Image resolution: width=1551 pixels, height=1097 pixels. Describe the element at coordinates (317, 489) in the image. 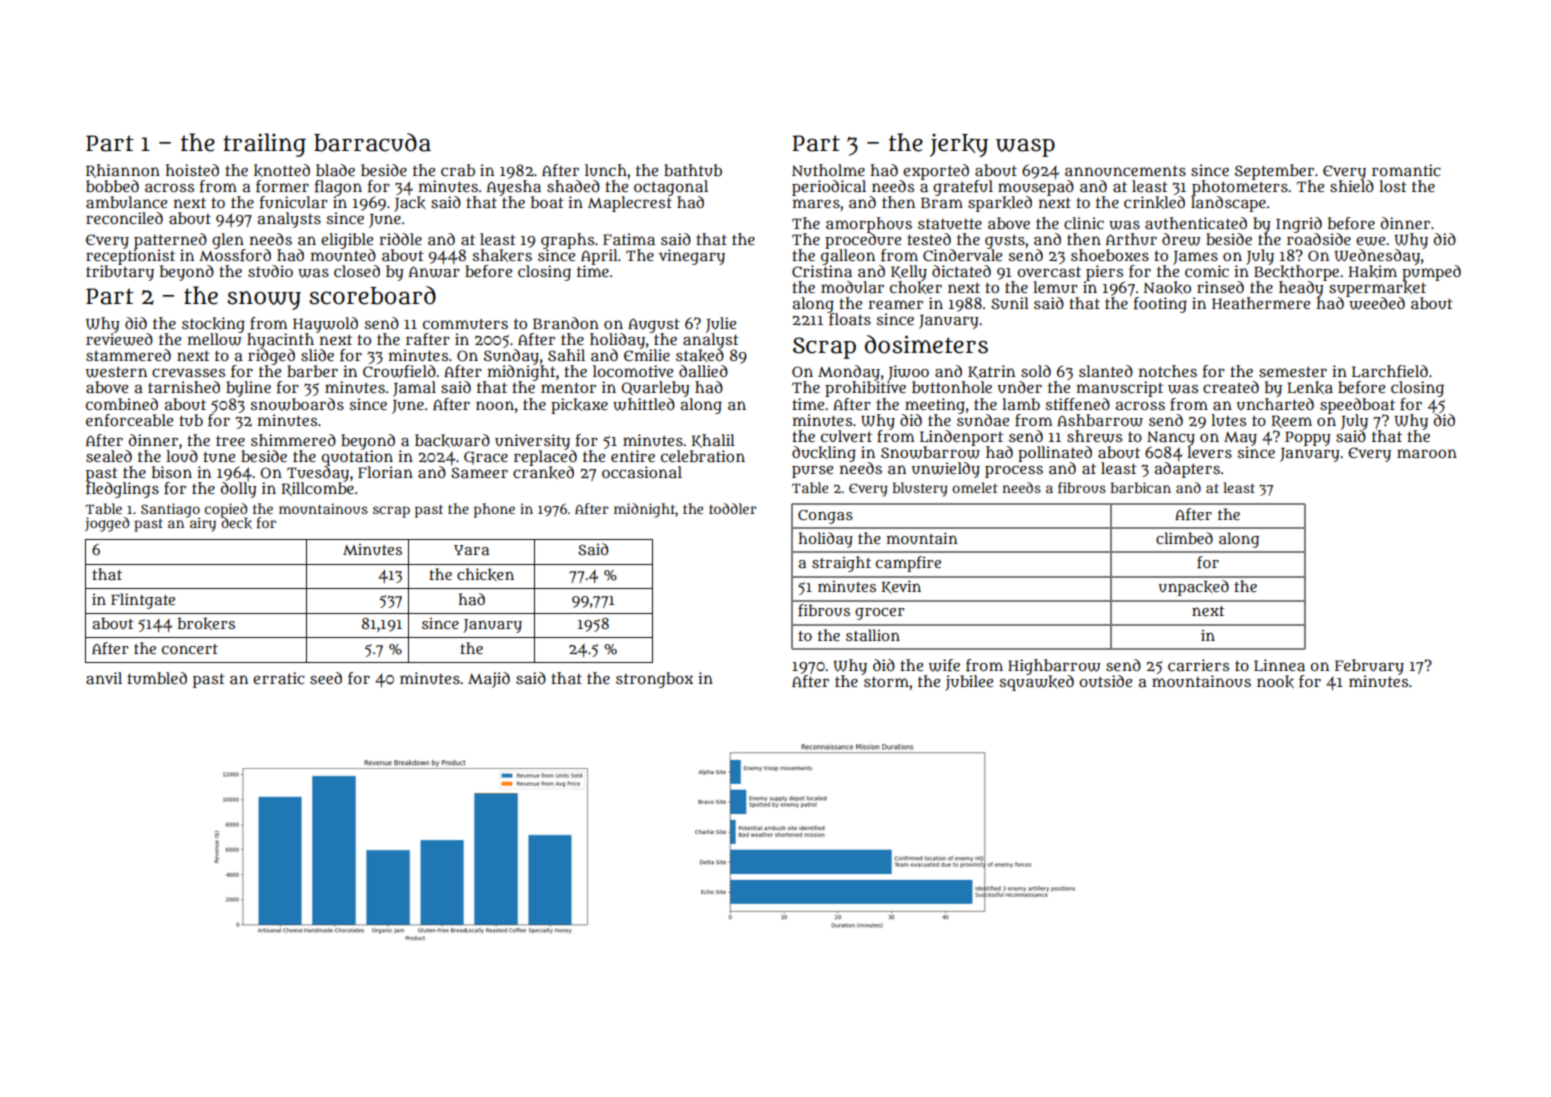

I see `Rillcombe` at that location.
